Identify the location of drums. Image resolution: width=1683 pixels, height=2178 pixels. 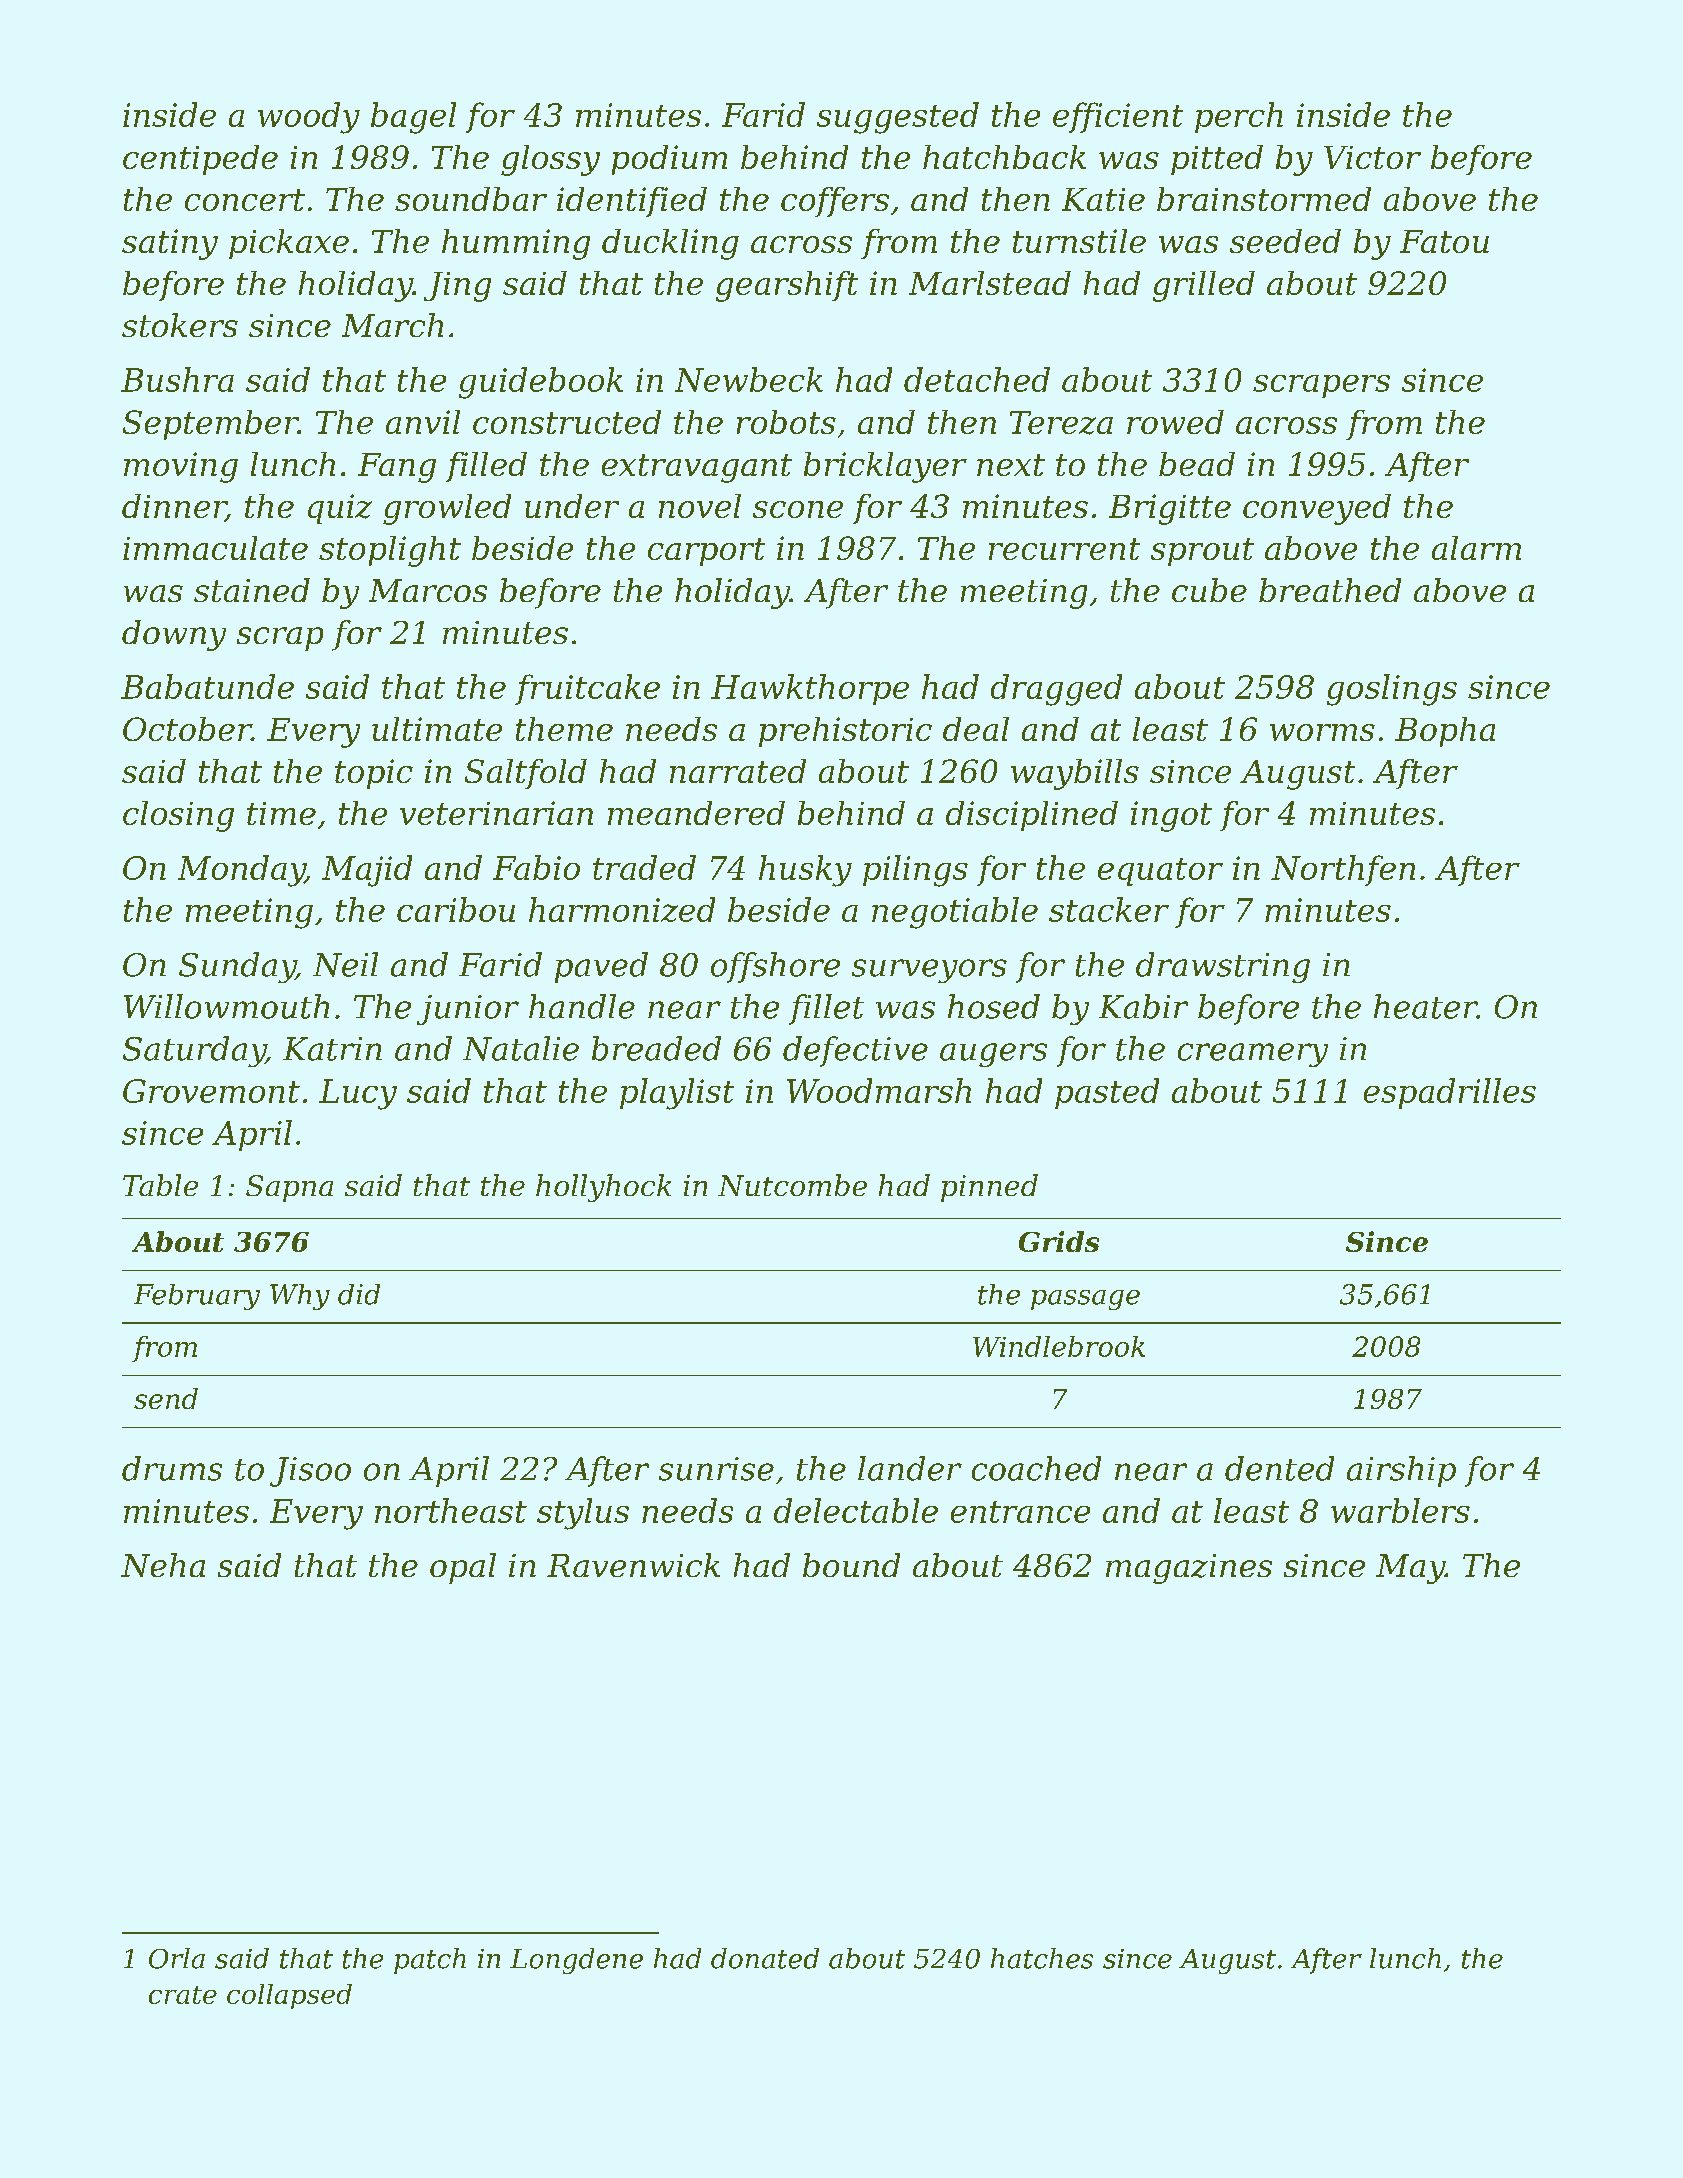
(172, 1468).
